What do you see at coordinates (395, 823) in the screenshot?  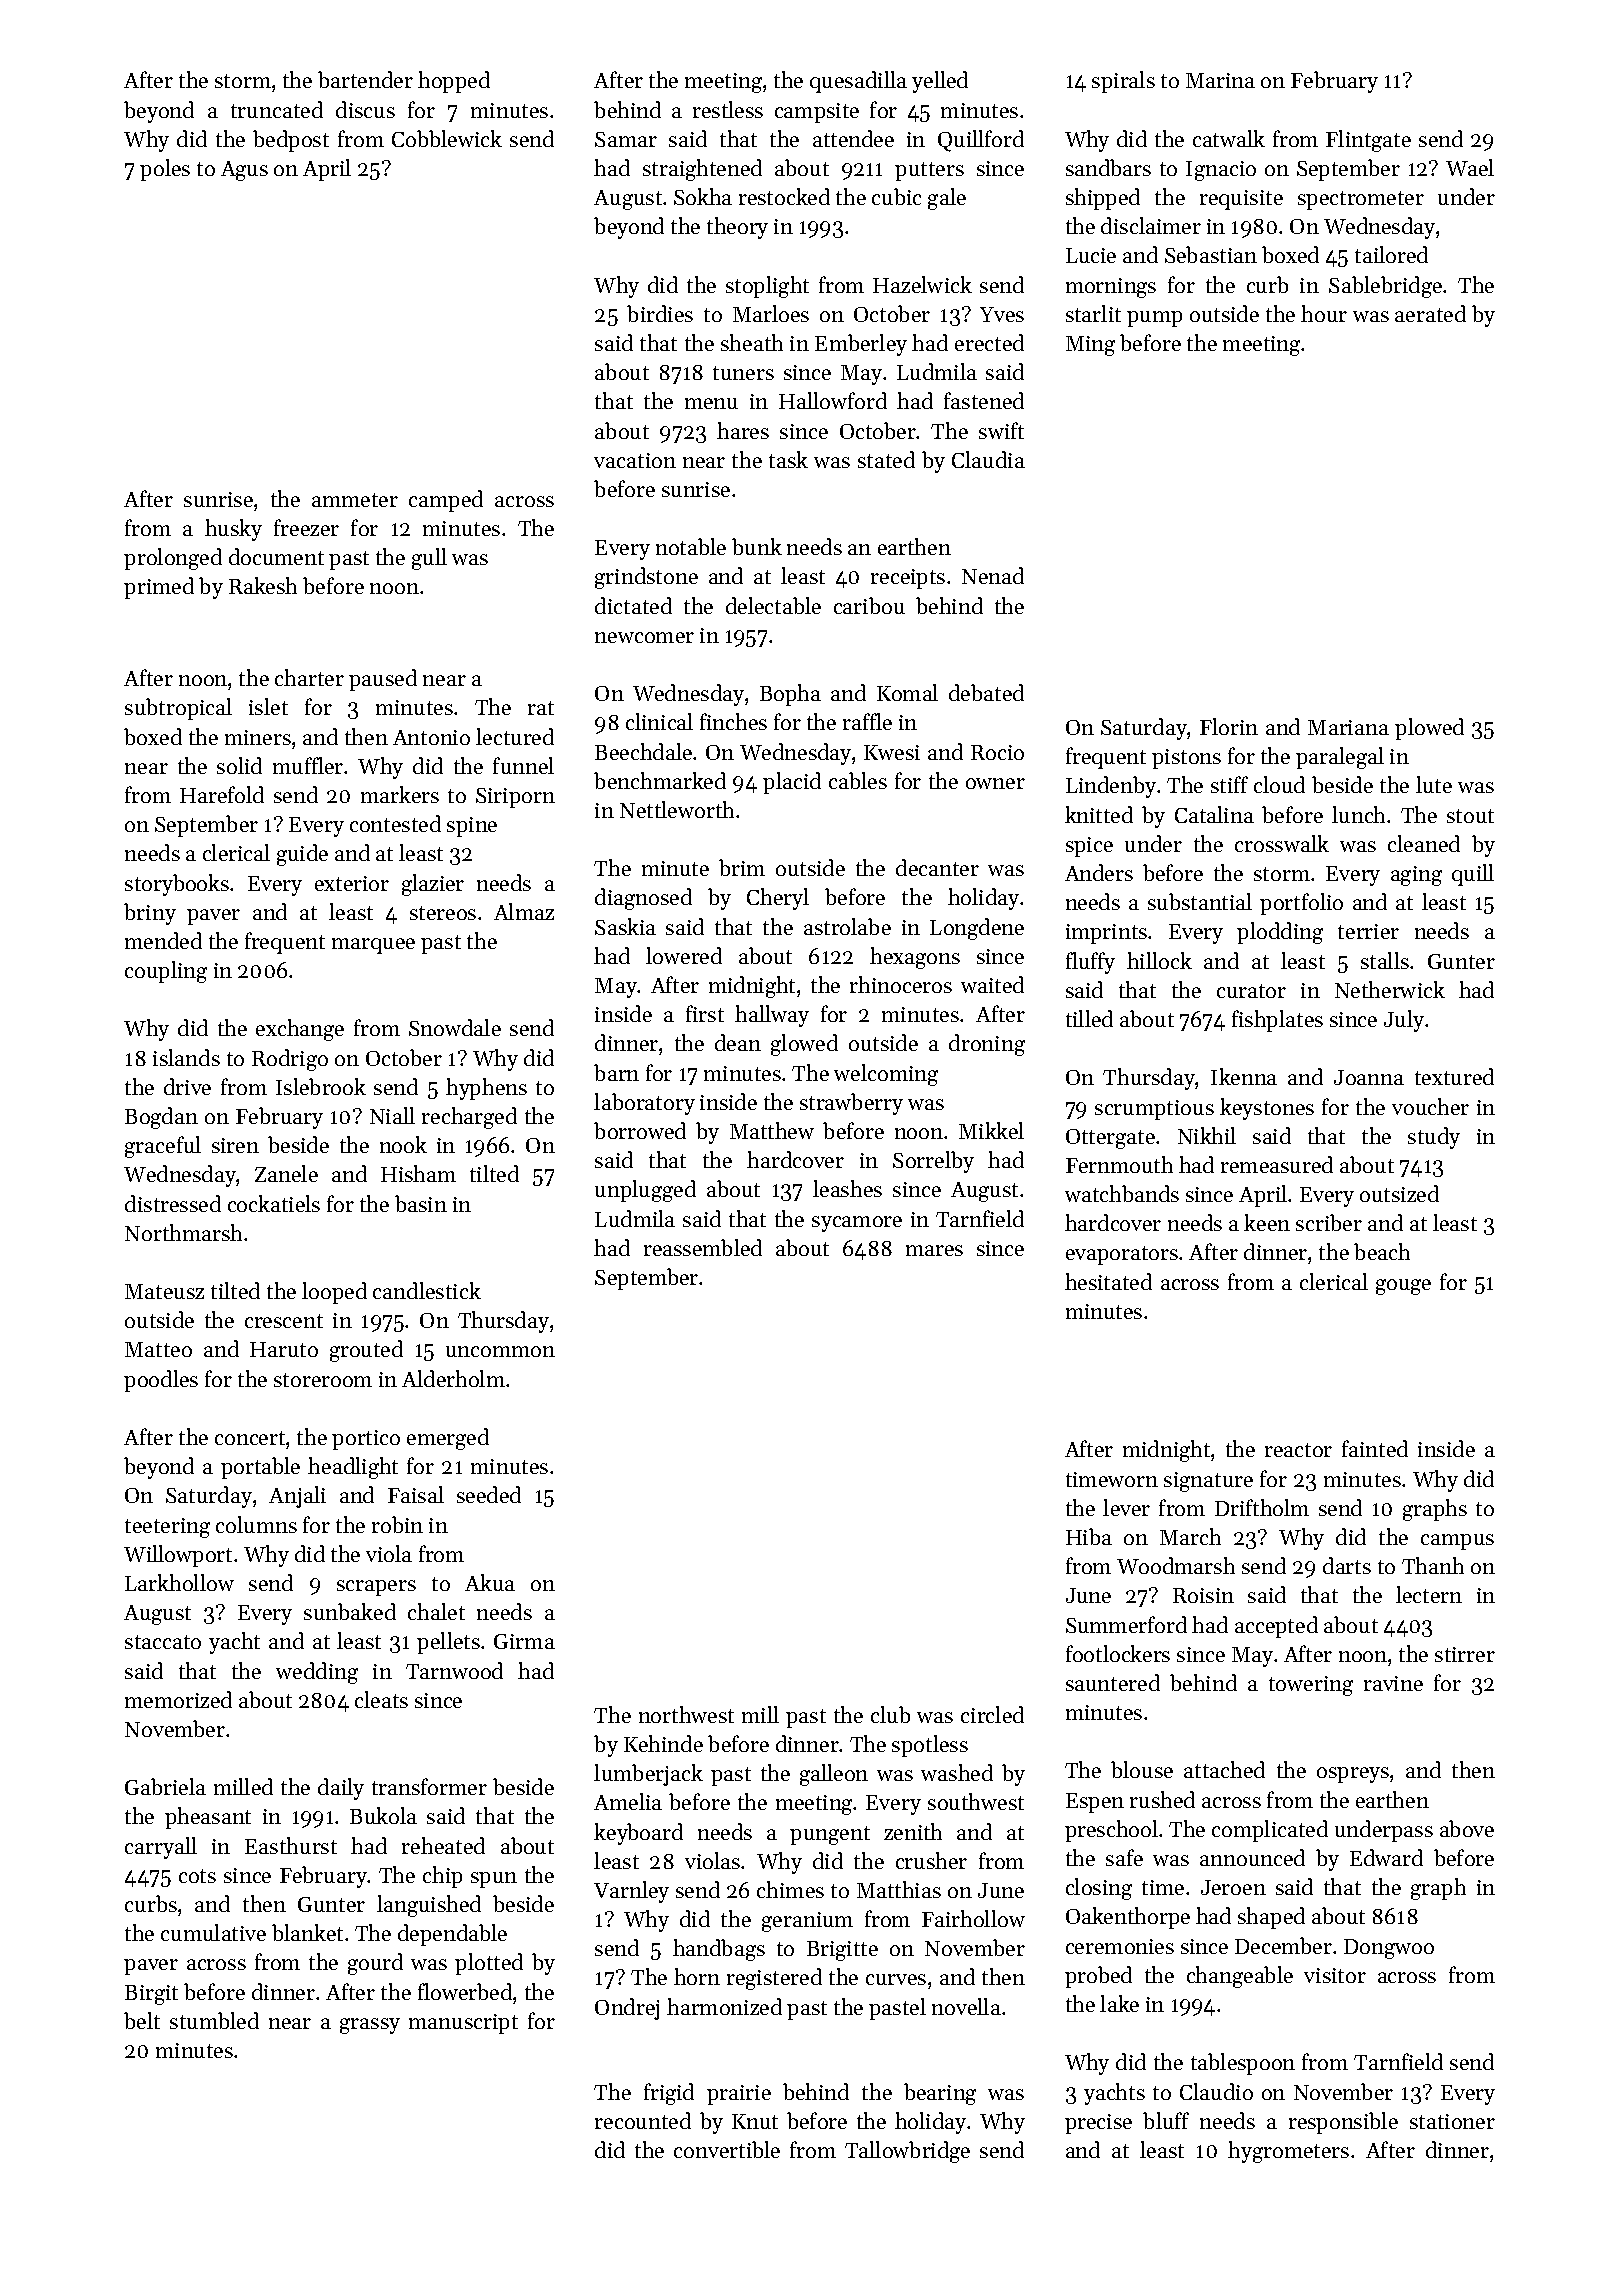 I see `contested` at bounding box center [395, 823].
